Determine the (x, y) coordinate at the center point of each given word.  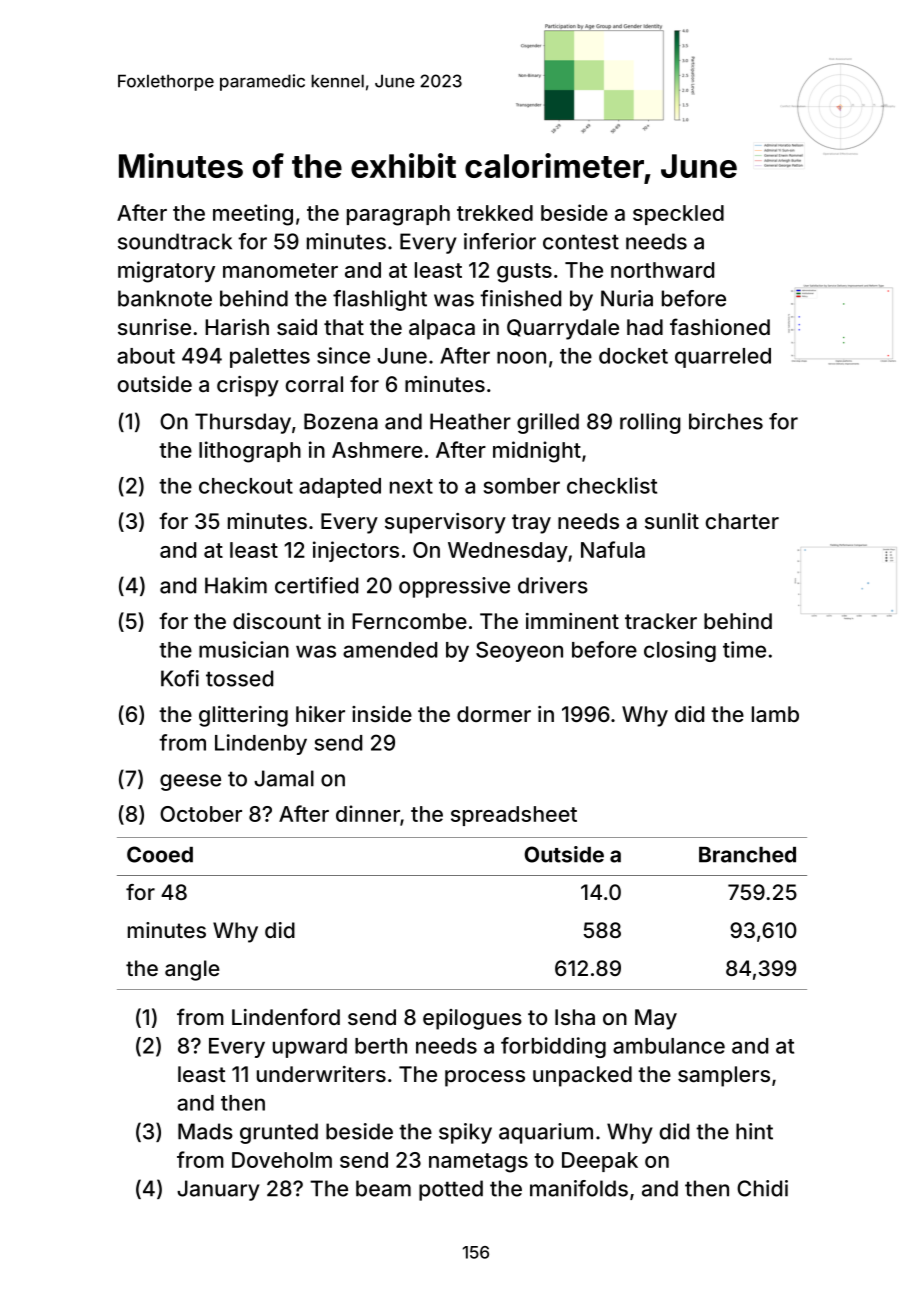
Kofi (180, 678)
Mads (205, 1131)
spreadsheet (514, 816)
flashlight (380, 300)
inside (382, 714)
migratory (166, 272)
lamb (775, 714)
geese (190, 782)
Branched (747, 855)
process (485, 1078)
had (645, 327)
